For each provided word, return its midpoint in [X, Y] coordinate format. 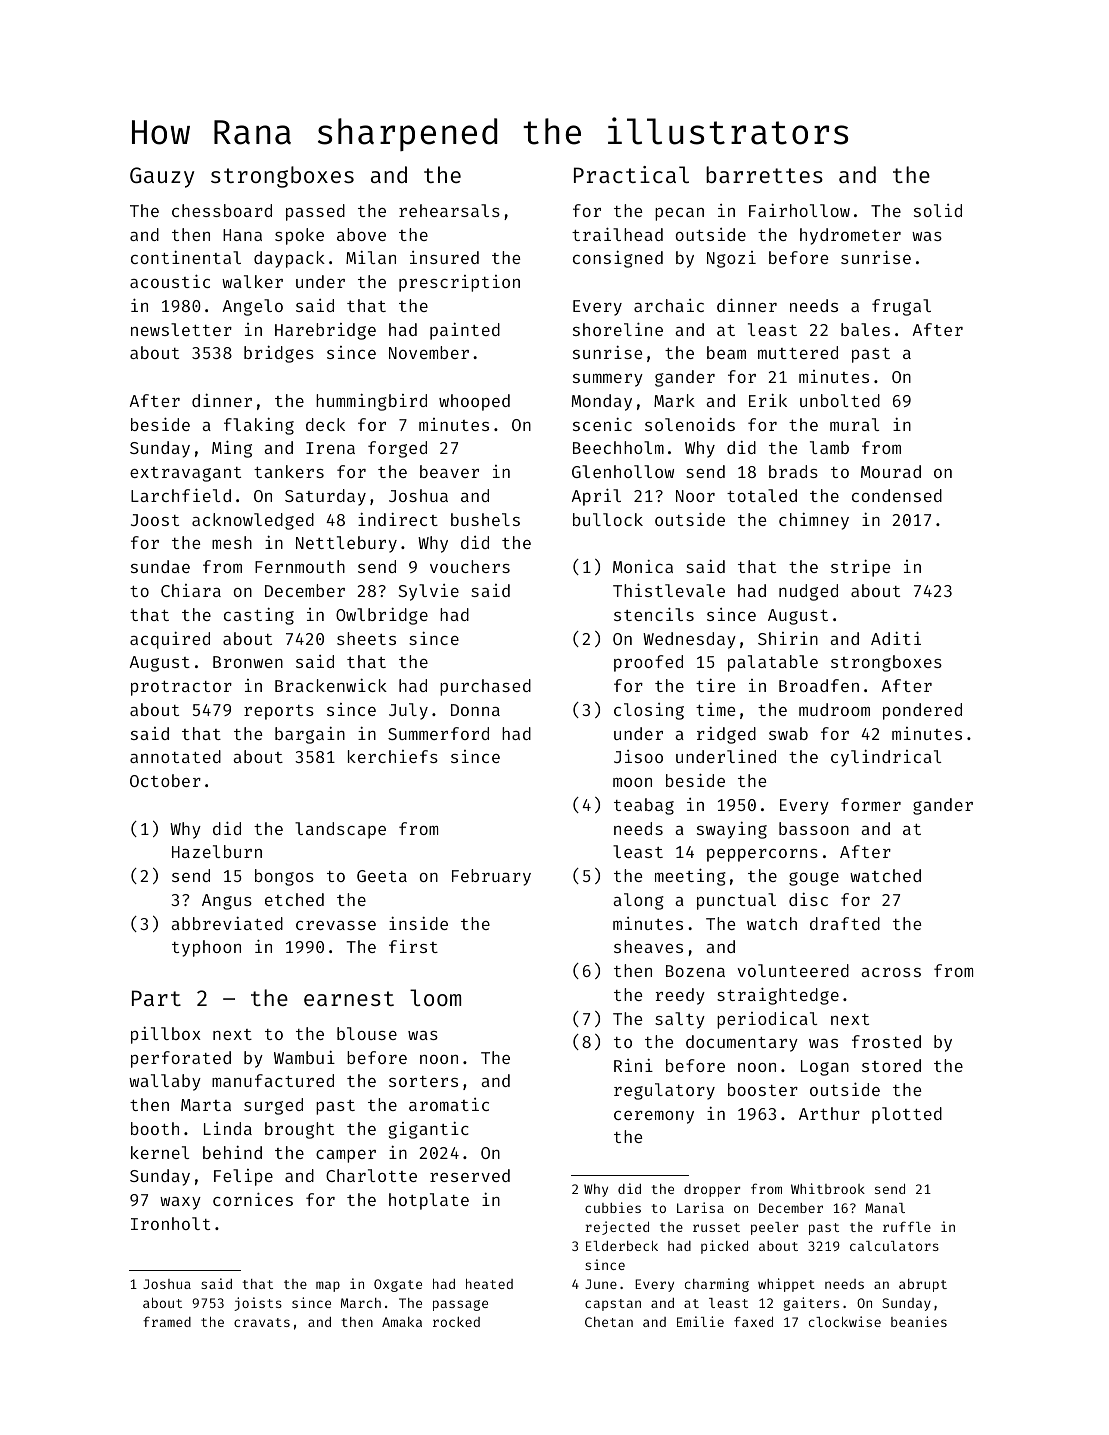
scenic [602, 424]
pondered [922, 711]
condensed [897, 495]
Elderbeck [622, 1246]
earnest [349, 998]
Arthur [829, 1113]
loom [435, 997]
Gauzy [162, 177]
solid [938, 210]
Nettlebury [346, 544]
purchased [485, 687]
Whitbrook [828, 1188]
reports [279, 712]
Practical [631, 174]
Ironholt [170, 1223]
